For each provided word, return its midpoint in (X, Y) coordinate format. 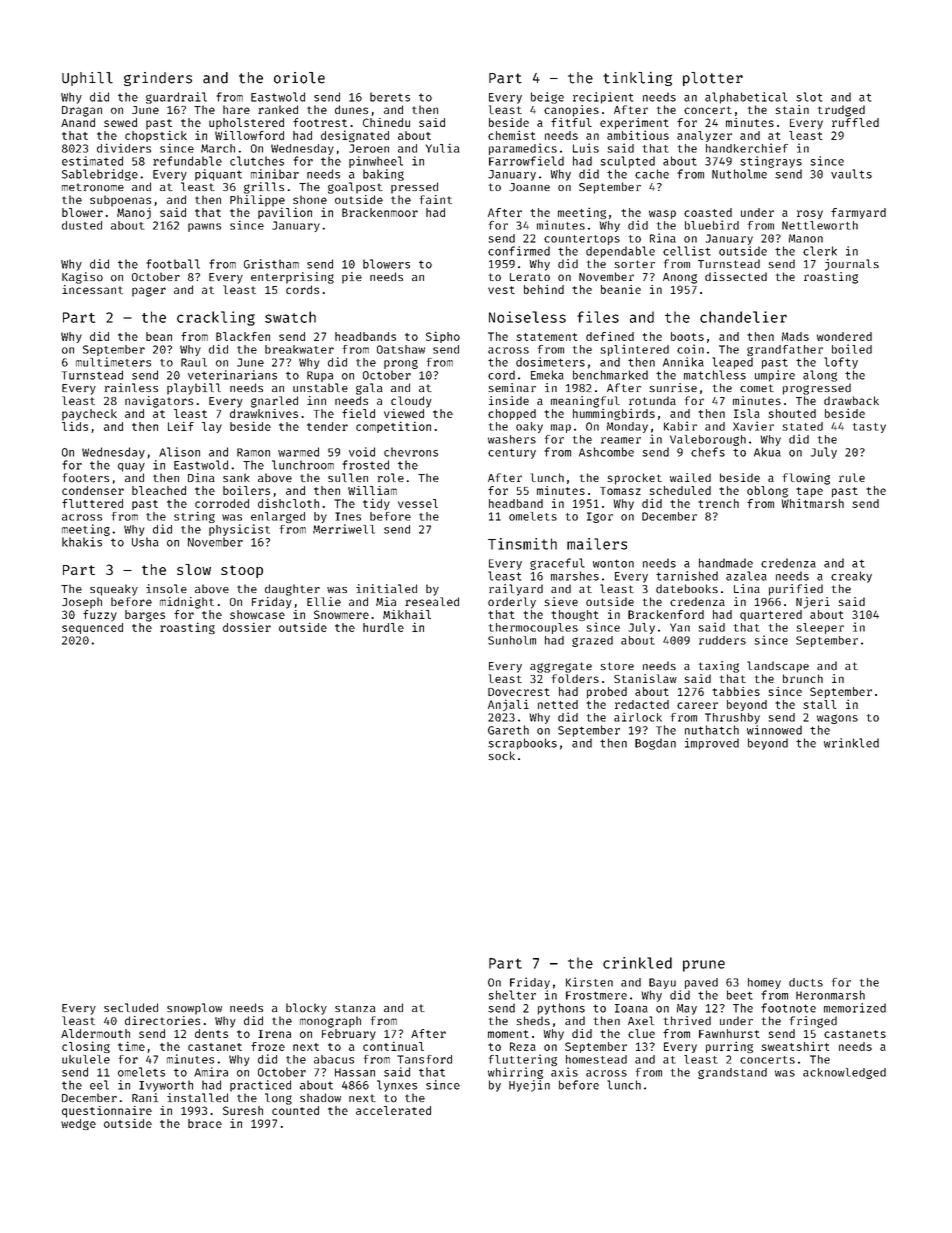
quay (131, 467)
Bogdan (655, 744)
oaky (529, 427)
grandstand (732, 1073)
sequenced (92, 628)
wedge (78, 1124)
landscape (778, 667)
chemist (511, 135)
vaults (851, 174)
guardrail (176, 98)
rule (852, 477)
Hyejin (529, 1086)
